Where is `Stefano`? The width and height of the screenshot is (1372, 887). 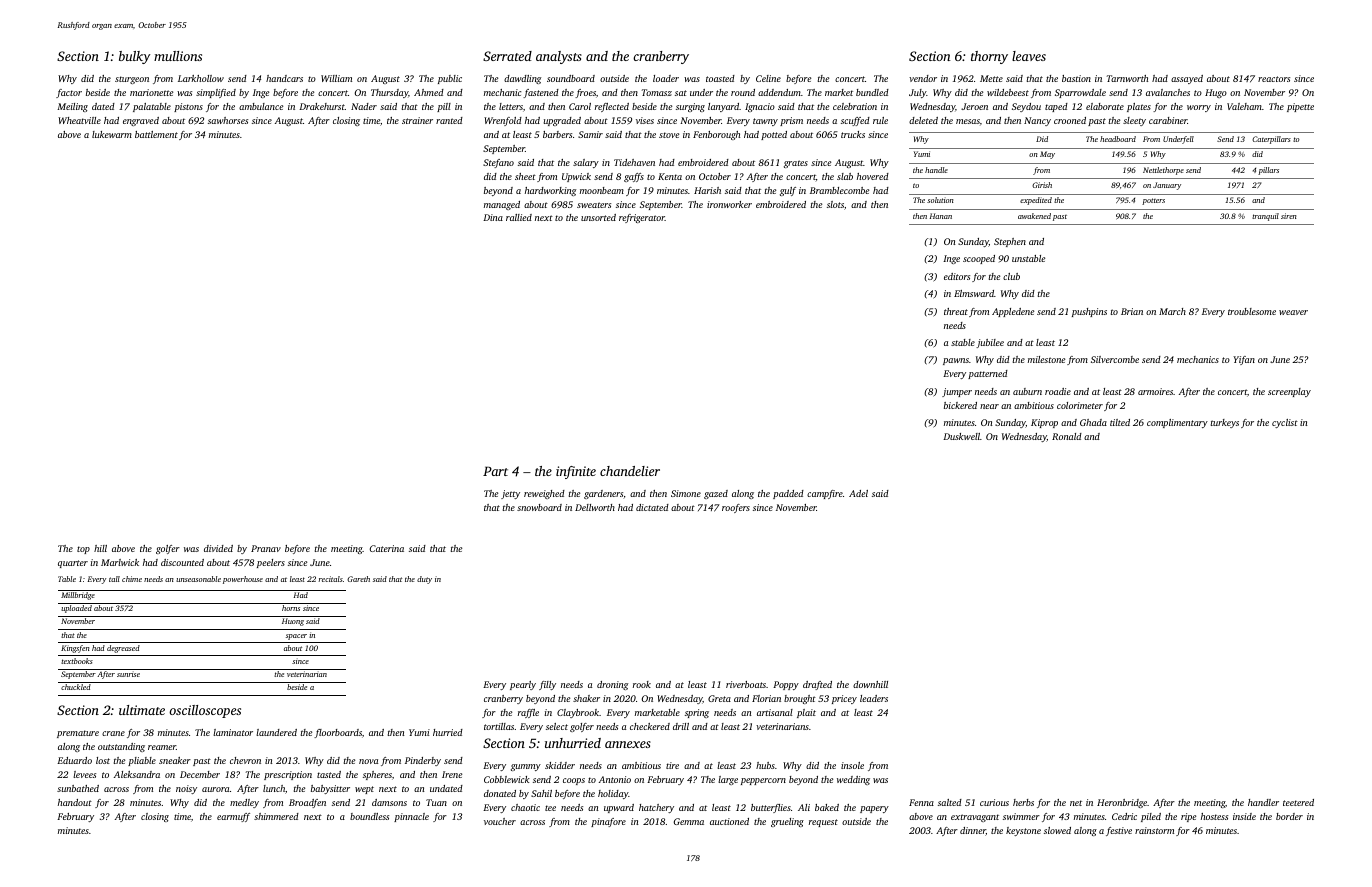
Stefano is located at coordinates (498, 163).
